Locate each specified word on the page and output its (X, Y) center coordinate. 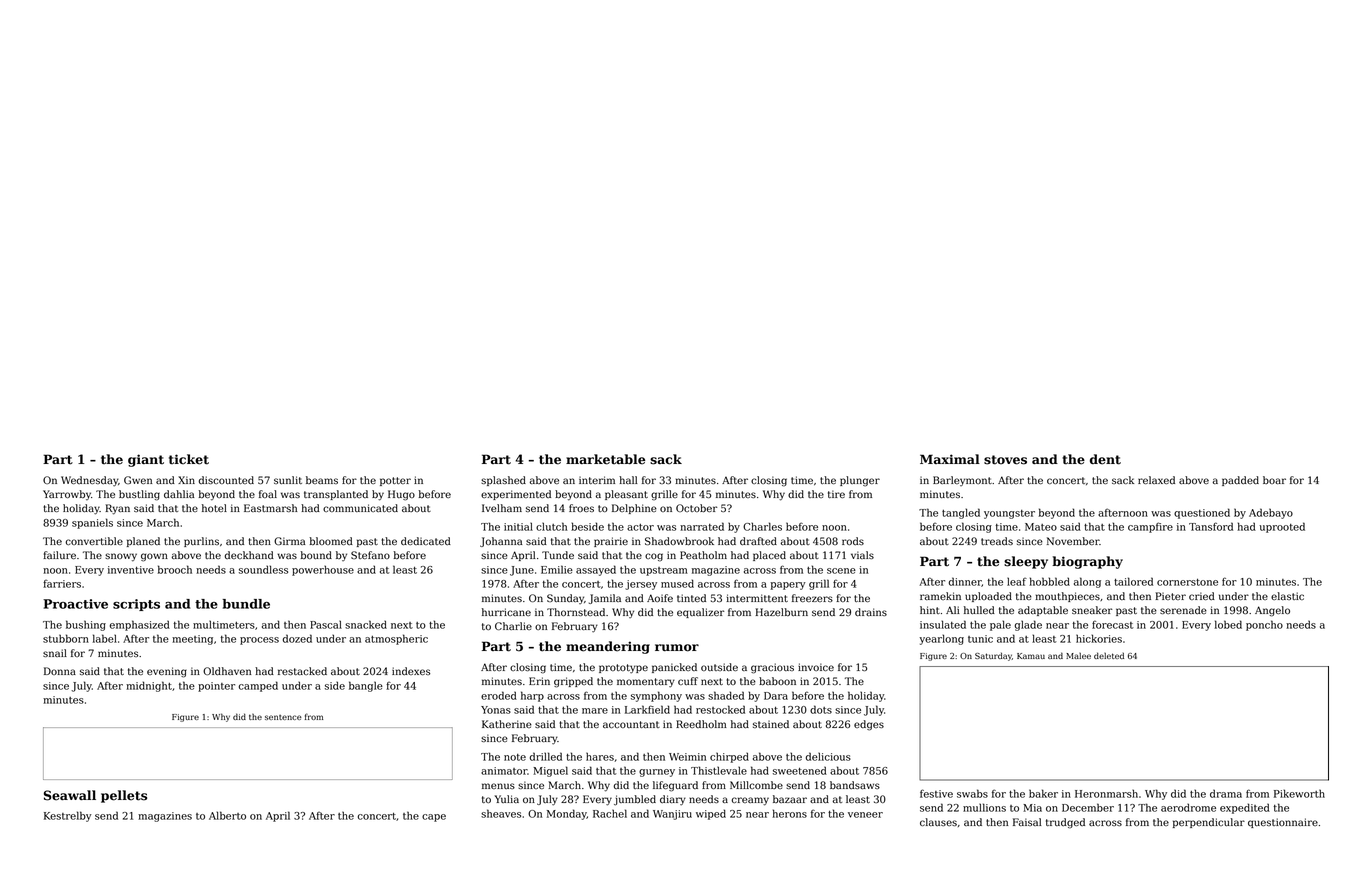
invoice (816, 667)
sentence (283, 717)
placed (769, 556)
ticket (189, 459)
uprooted (1282, 527)
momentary (646, 683)
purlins (201, 542)
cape (434, 818)
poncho (1264, 625)
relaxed (1156, 480)
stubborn (66, 638)
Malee (1078, 656)
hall (628, 480)
